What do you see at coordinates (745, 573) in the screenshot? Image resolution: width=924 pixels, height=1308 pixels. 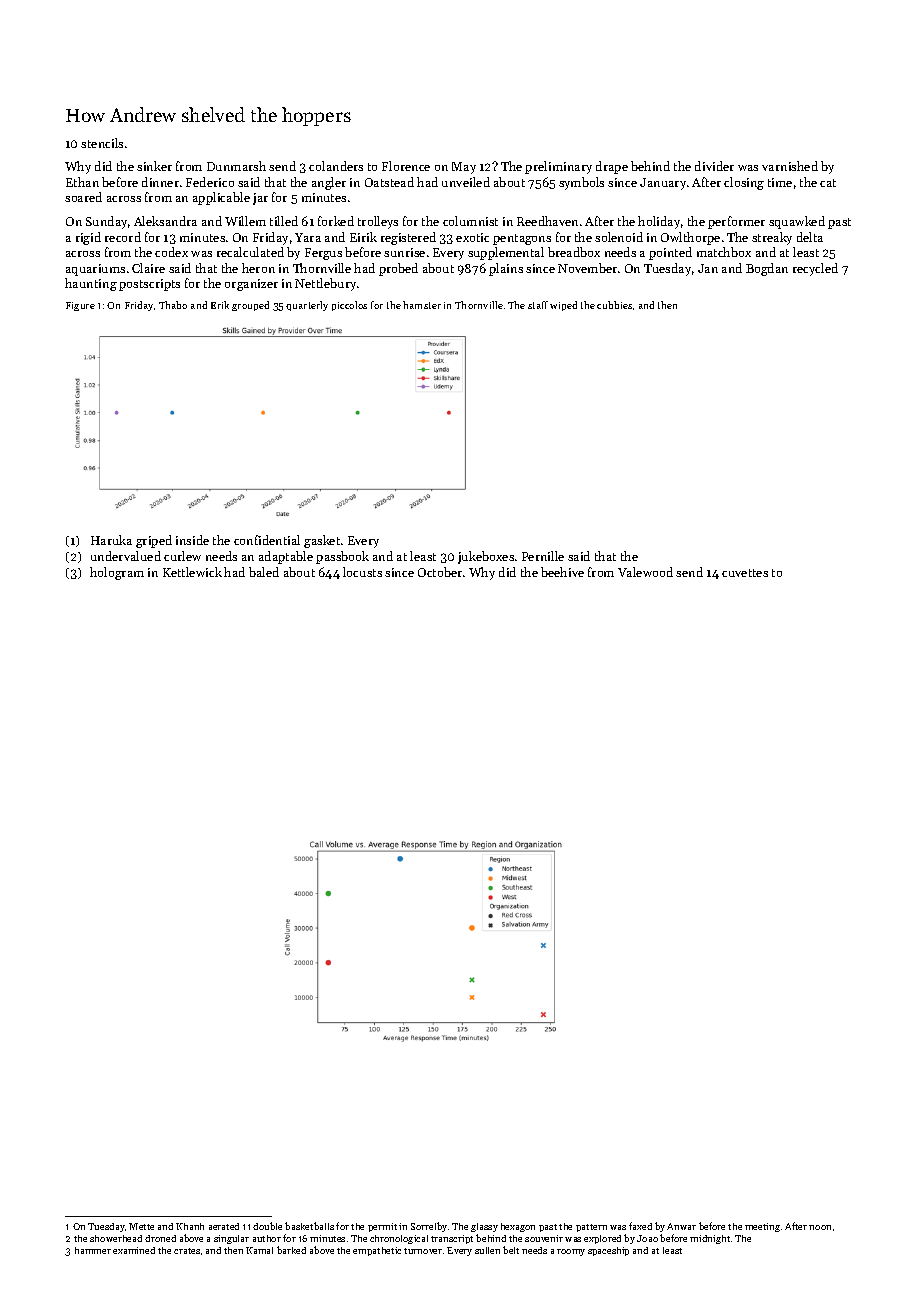 I see `cuvettes` at bounding box center [745, 573].
